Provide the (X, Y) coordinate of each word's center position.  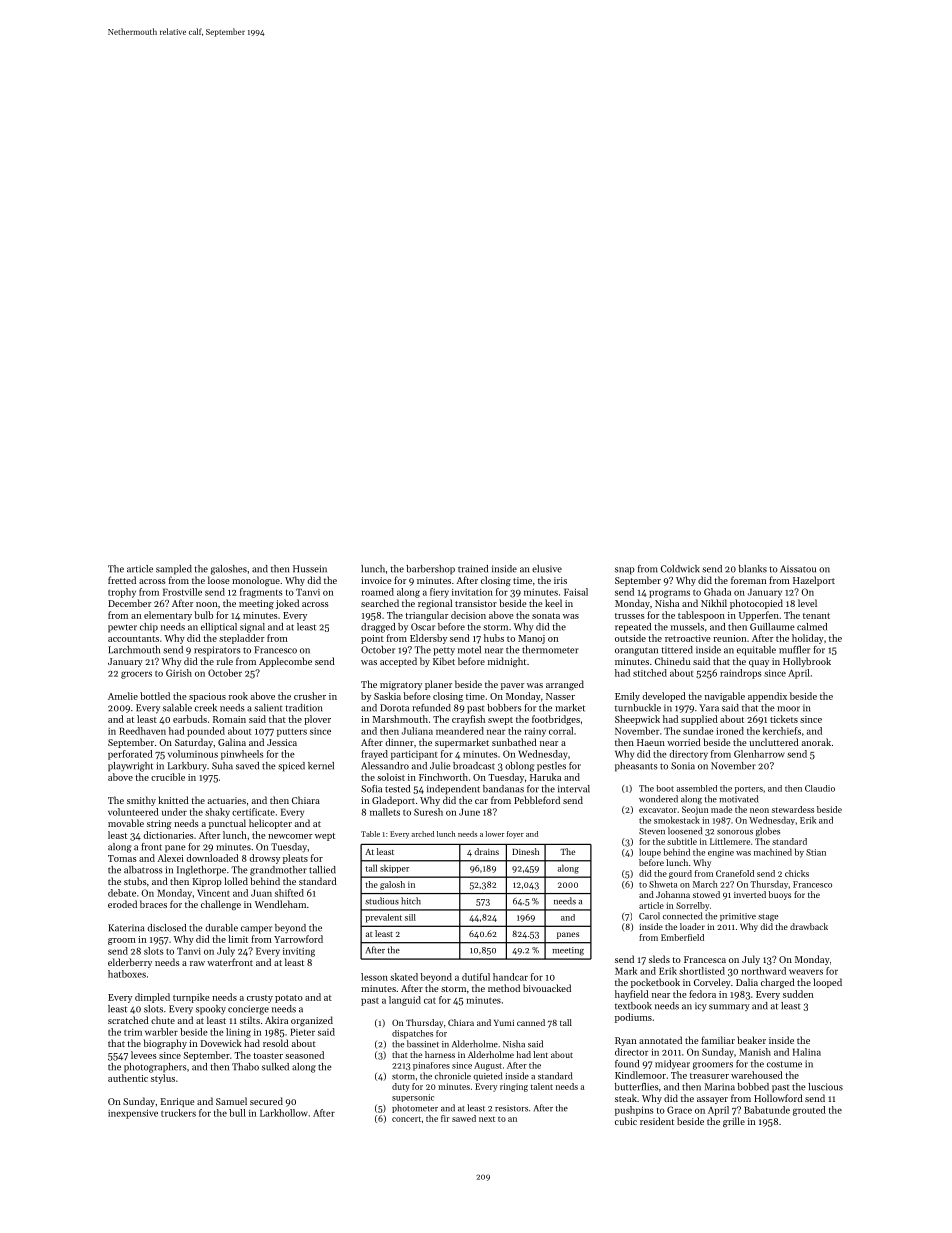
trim (133, 1032)
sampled (174, 570)
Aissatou (798, 569)
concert (406, 1119)
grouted (809, 1111)
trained (473, 569)
